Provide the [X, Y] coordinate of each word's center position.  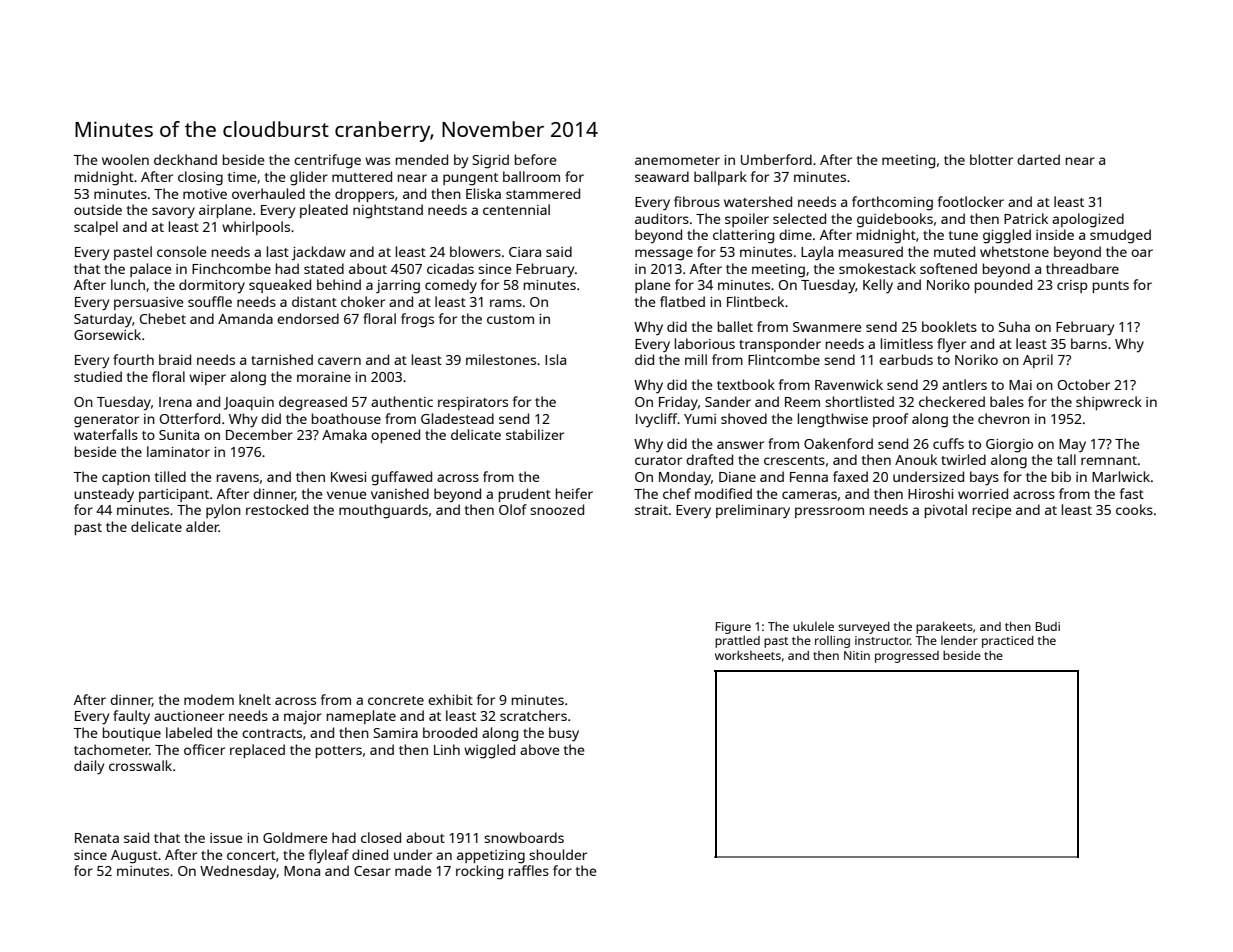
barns [1089, 343]
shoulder [558, 854]
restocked [277, 509]
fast [1132, 493]
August [134, 857]
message [664, 255]
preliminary [753, 511]
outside [98, 209]
